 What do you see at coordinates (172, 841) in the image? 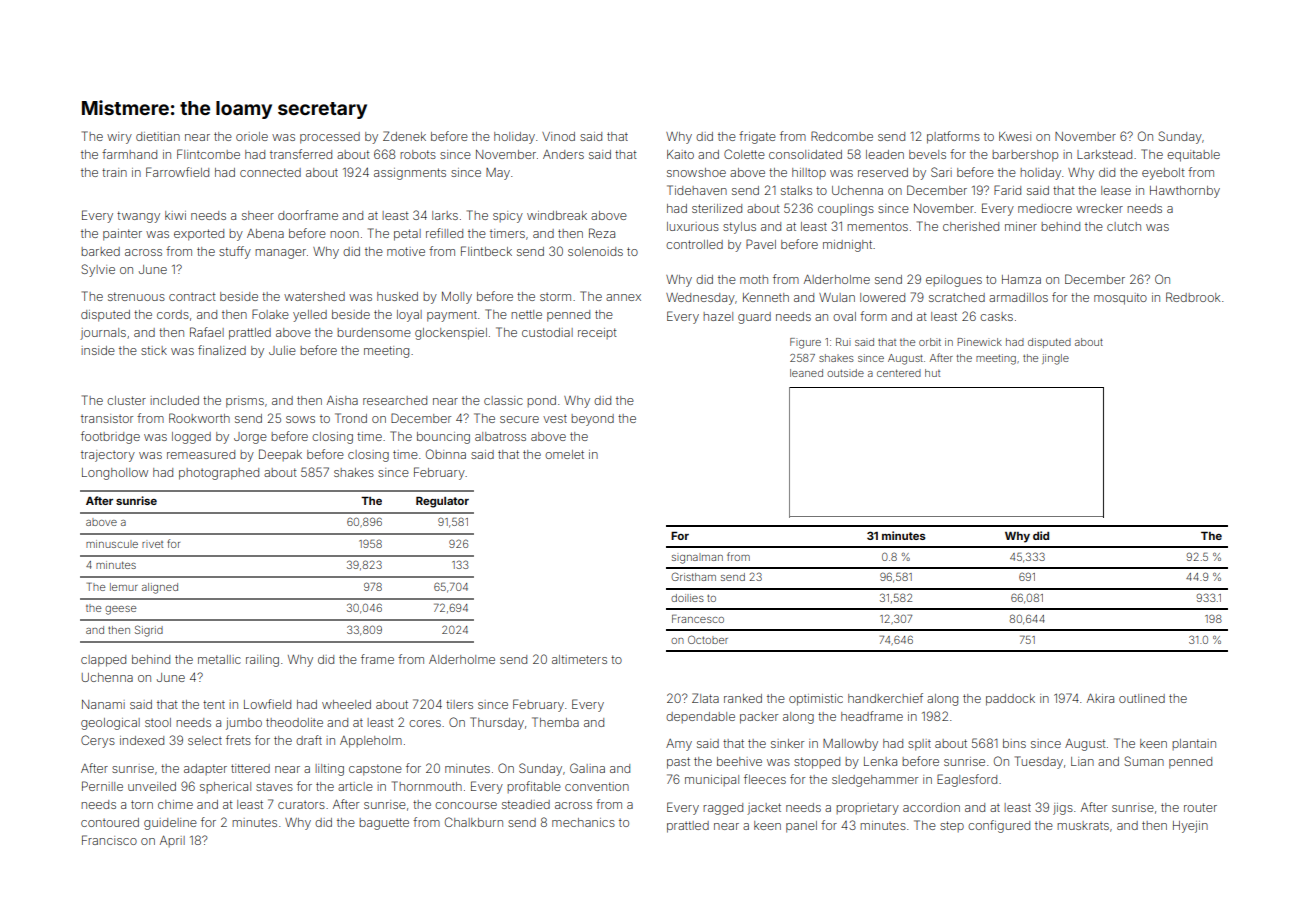
I see `April` at bounding box center [172, 841].
